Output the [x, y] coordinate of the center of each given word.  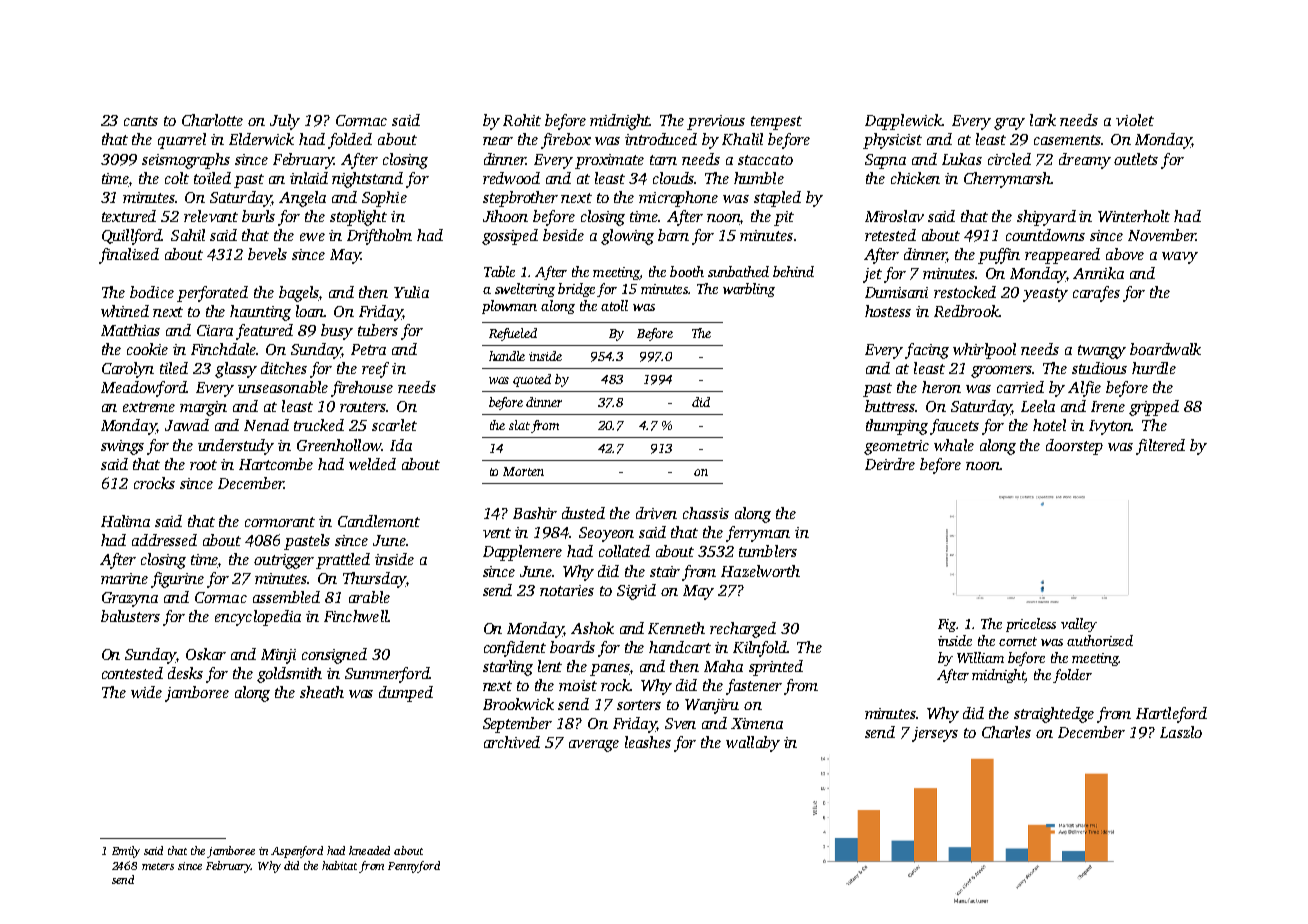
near [498, 141]
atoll [614, 305]
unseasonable [283, 387]
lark [1043, 120]
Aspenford [297, 852]
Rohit [522, 120]
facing [927, 351]
